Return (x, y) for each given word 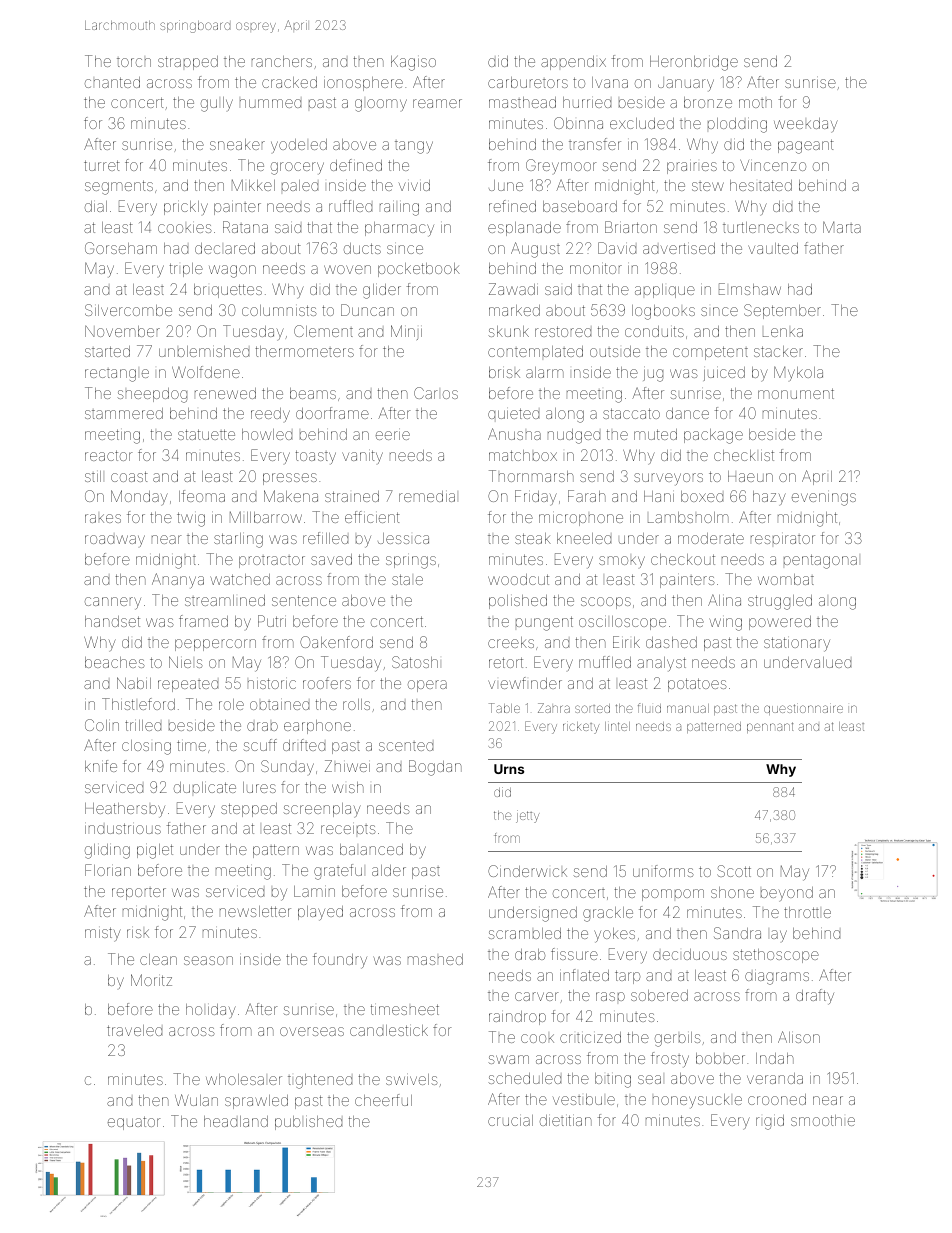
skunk (509, 331)
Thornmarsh (531, 476)
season (208, 960)
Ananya (178, 581)
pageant (806, 146)
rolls (356, 704)
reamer (437, 103)
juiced (724, 373)
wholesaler (244, 1079)
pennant (770, 727)
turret (102, 165)
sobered (659, 995)
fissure (574, 954)
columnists (279, 310)
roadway (115, 541)
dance (687, 413)
